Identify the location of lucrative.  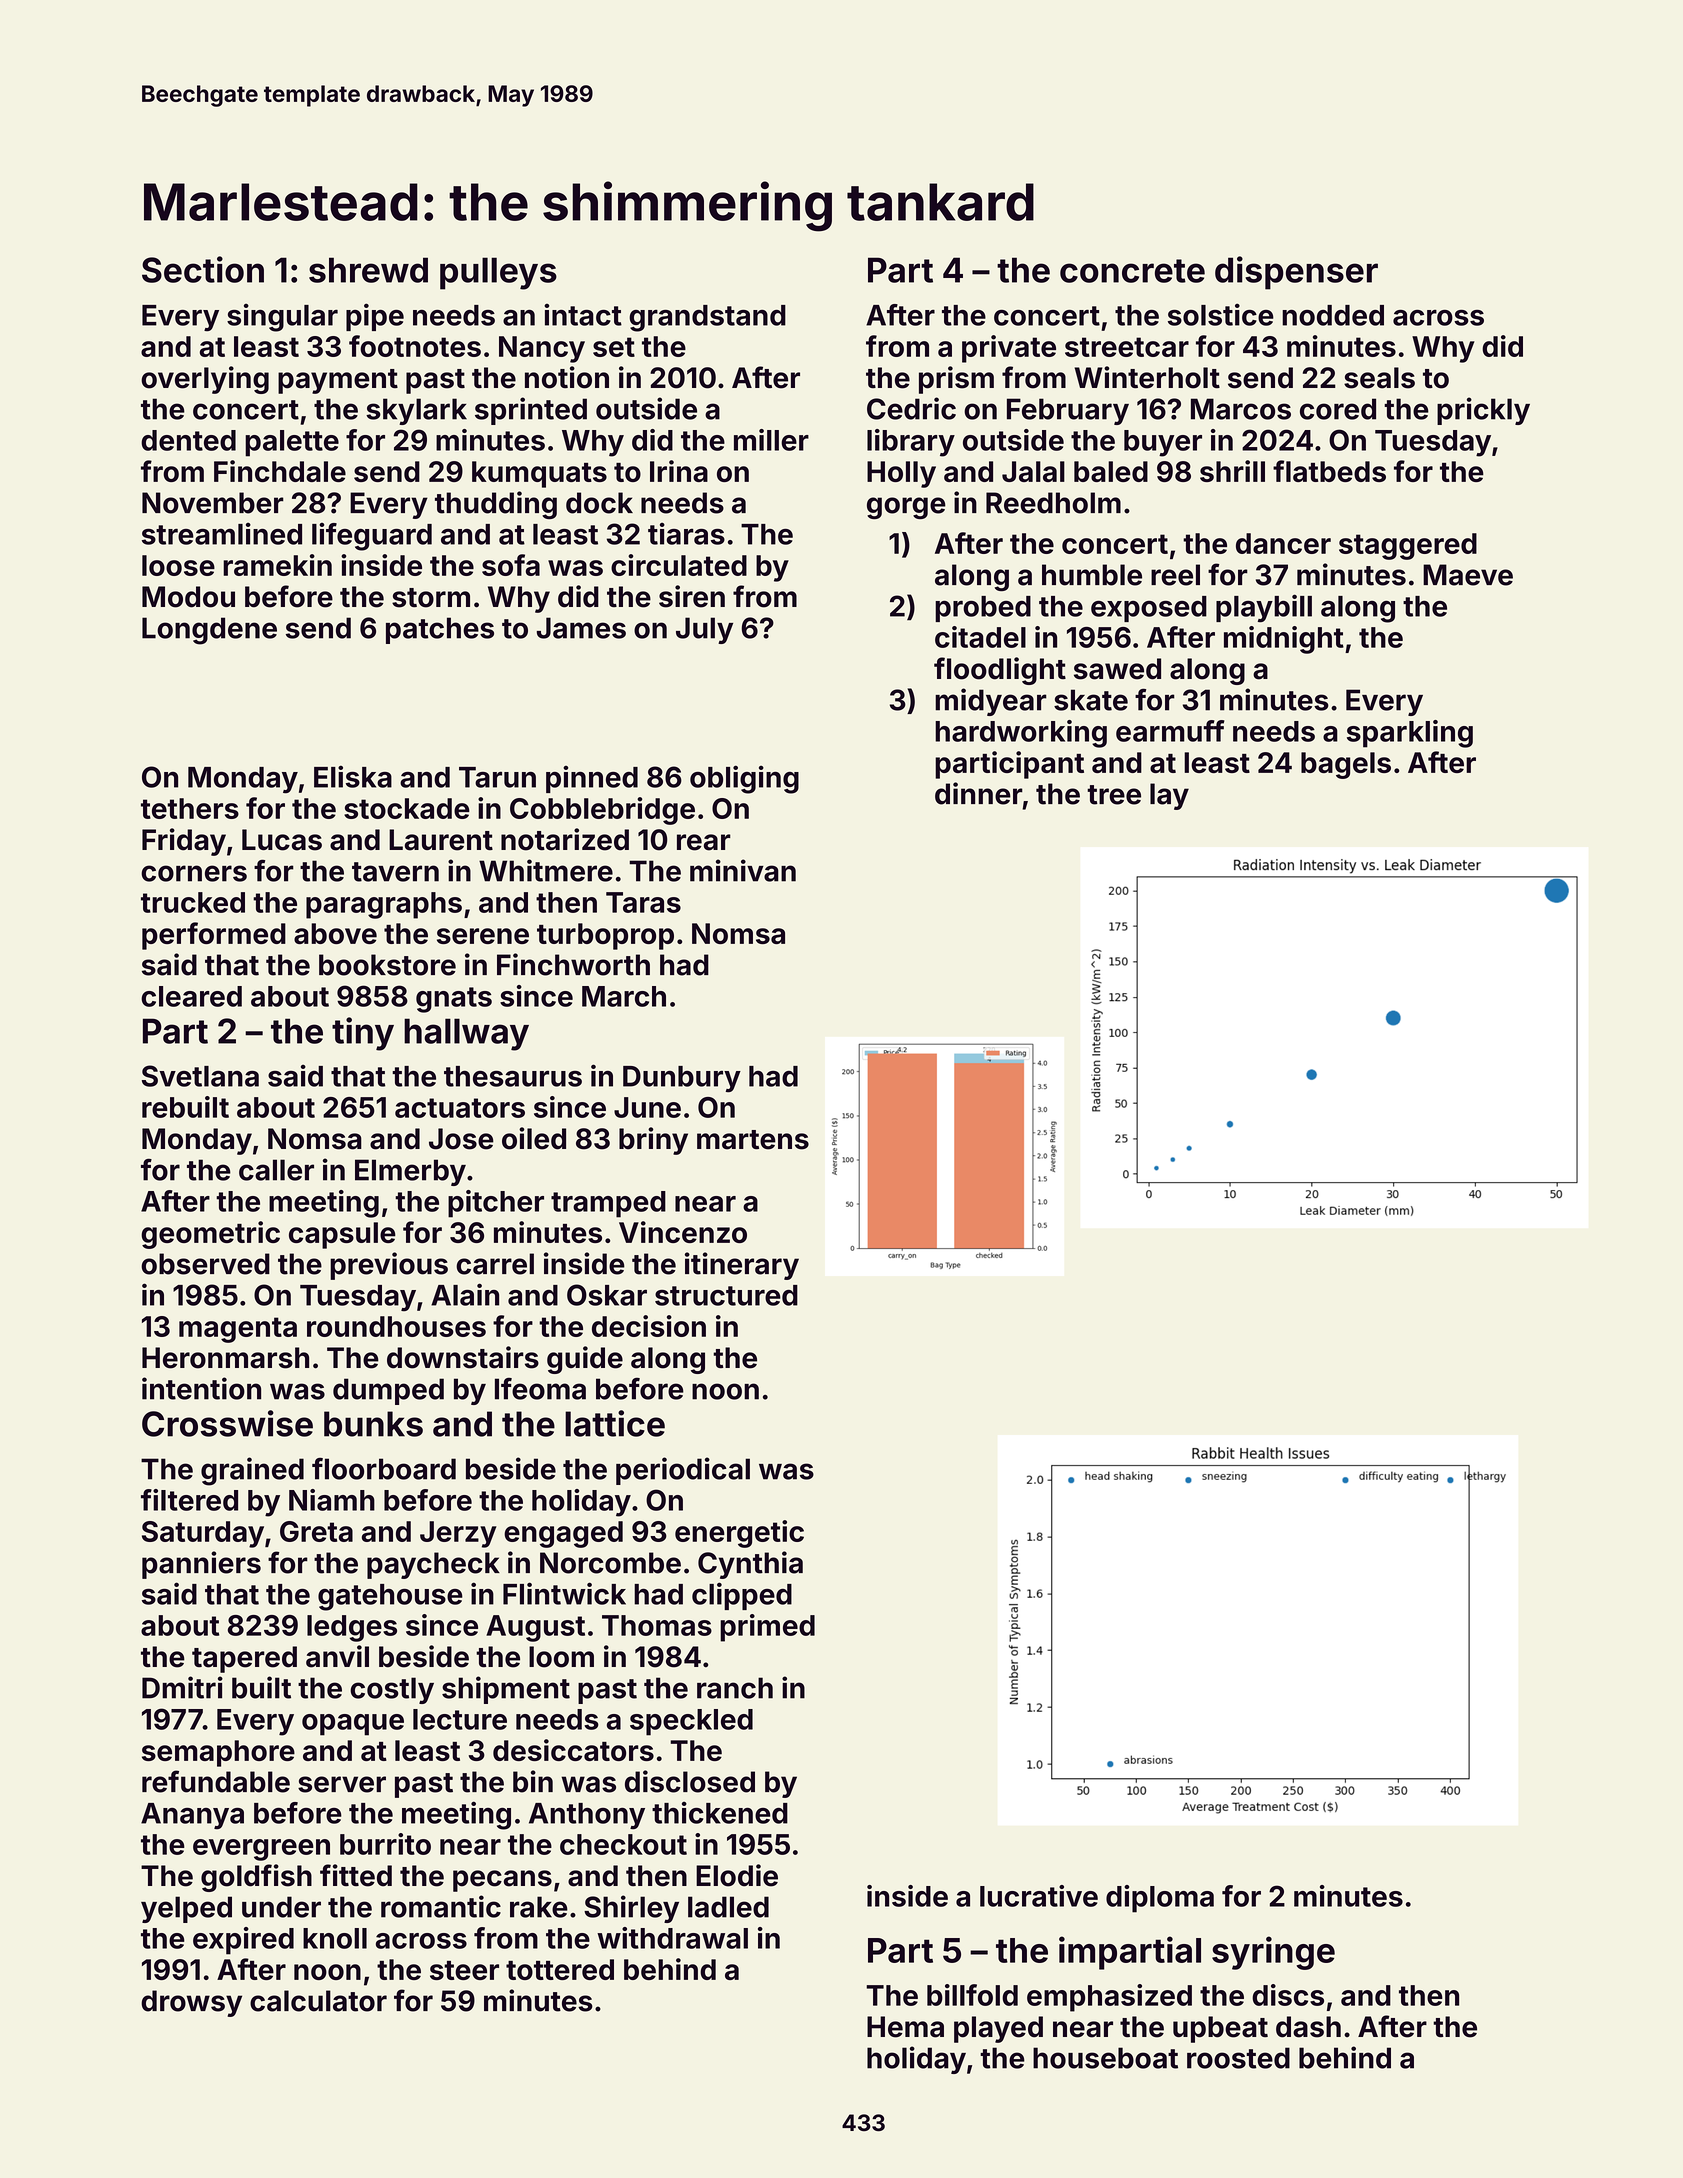
(1039, 1896).
